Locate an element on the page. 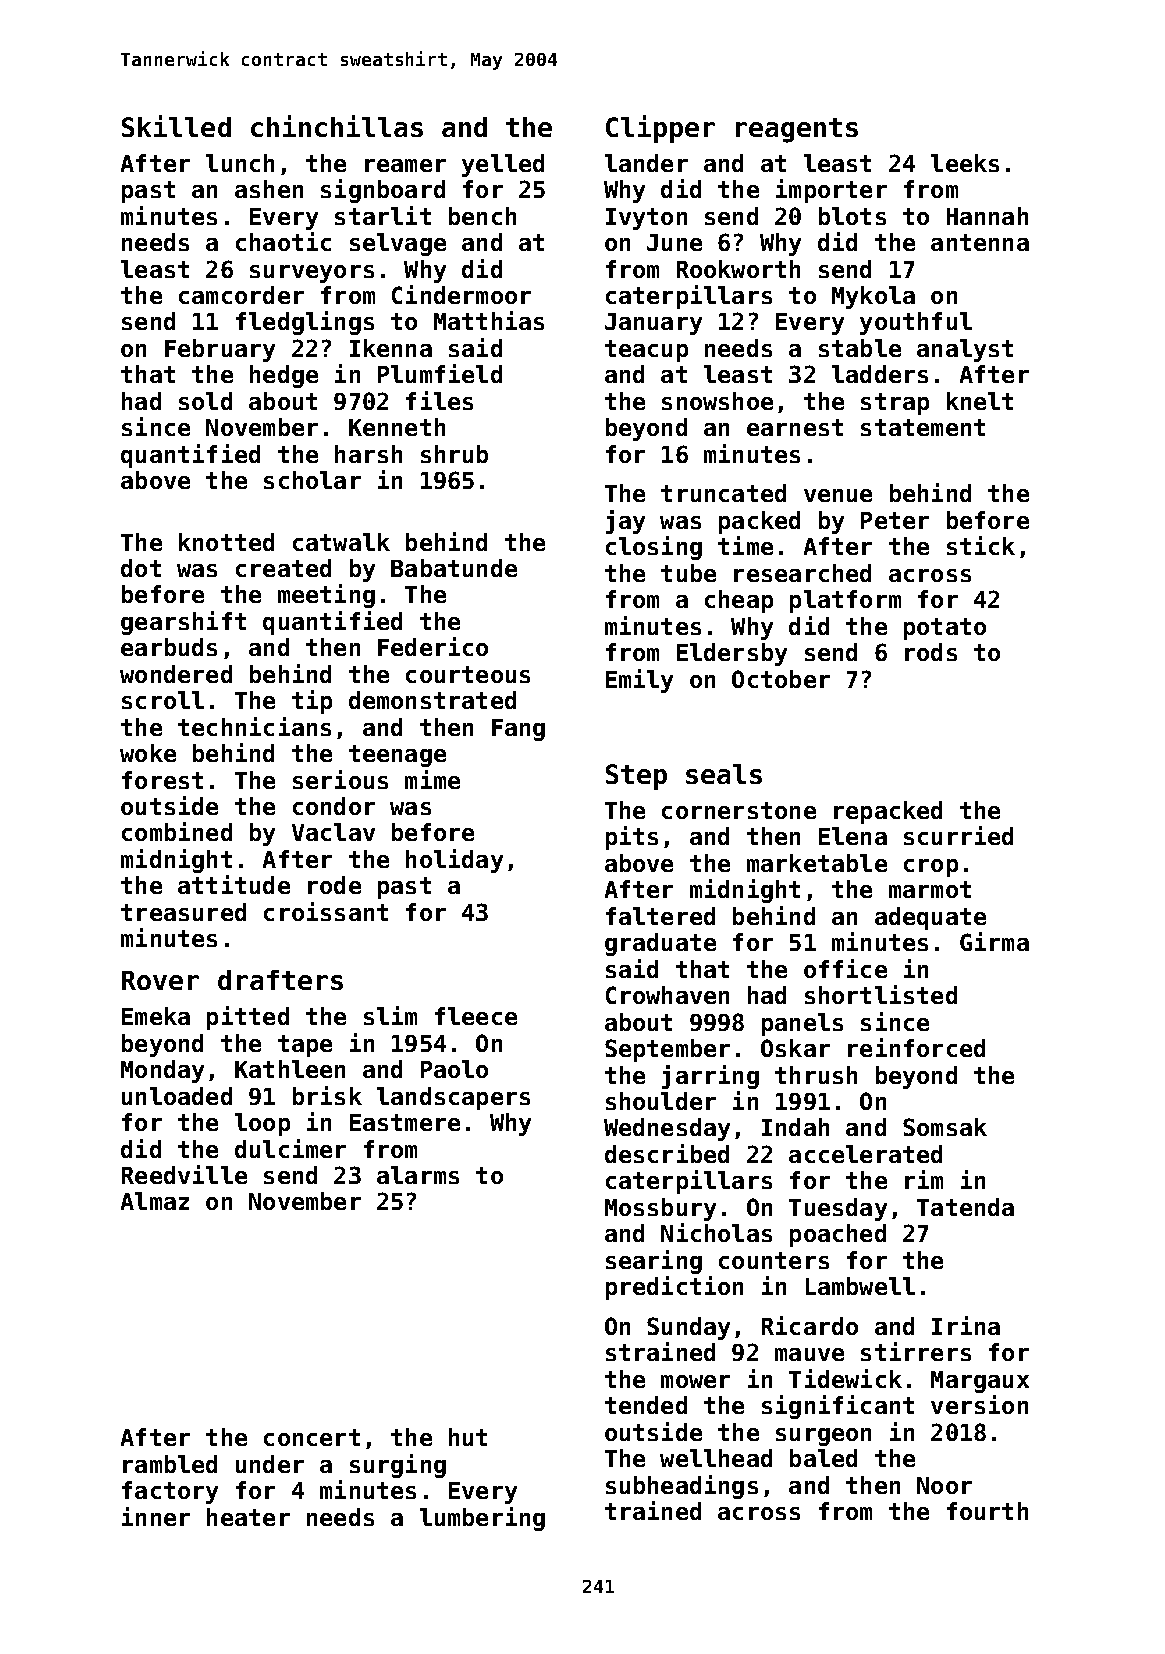  reagents is located at coordinates (797, 130).
